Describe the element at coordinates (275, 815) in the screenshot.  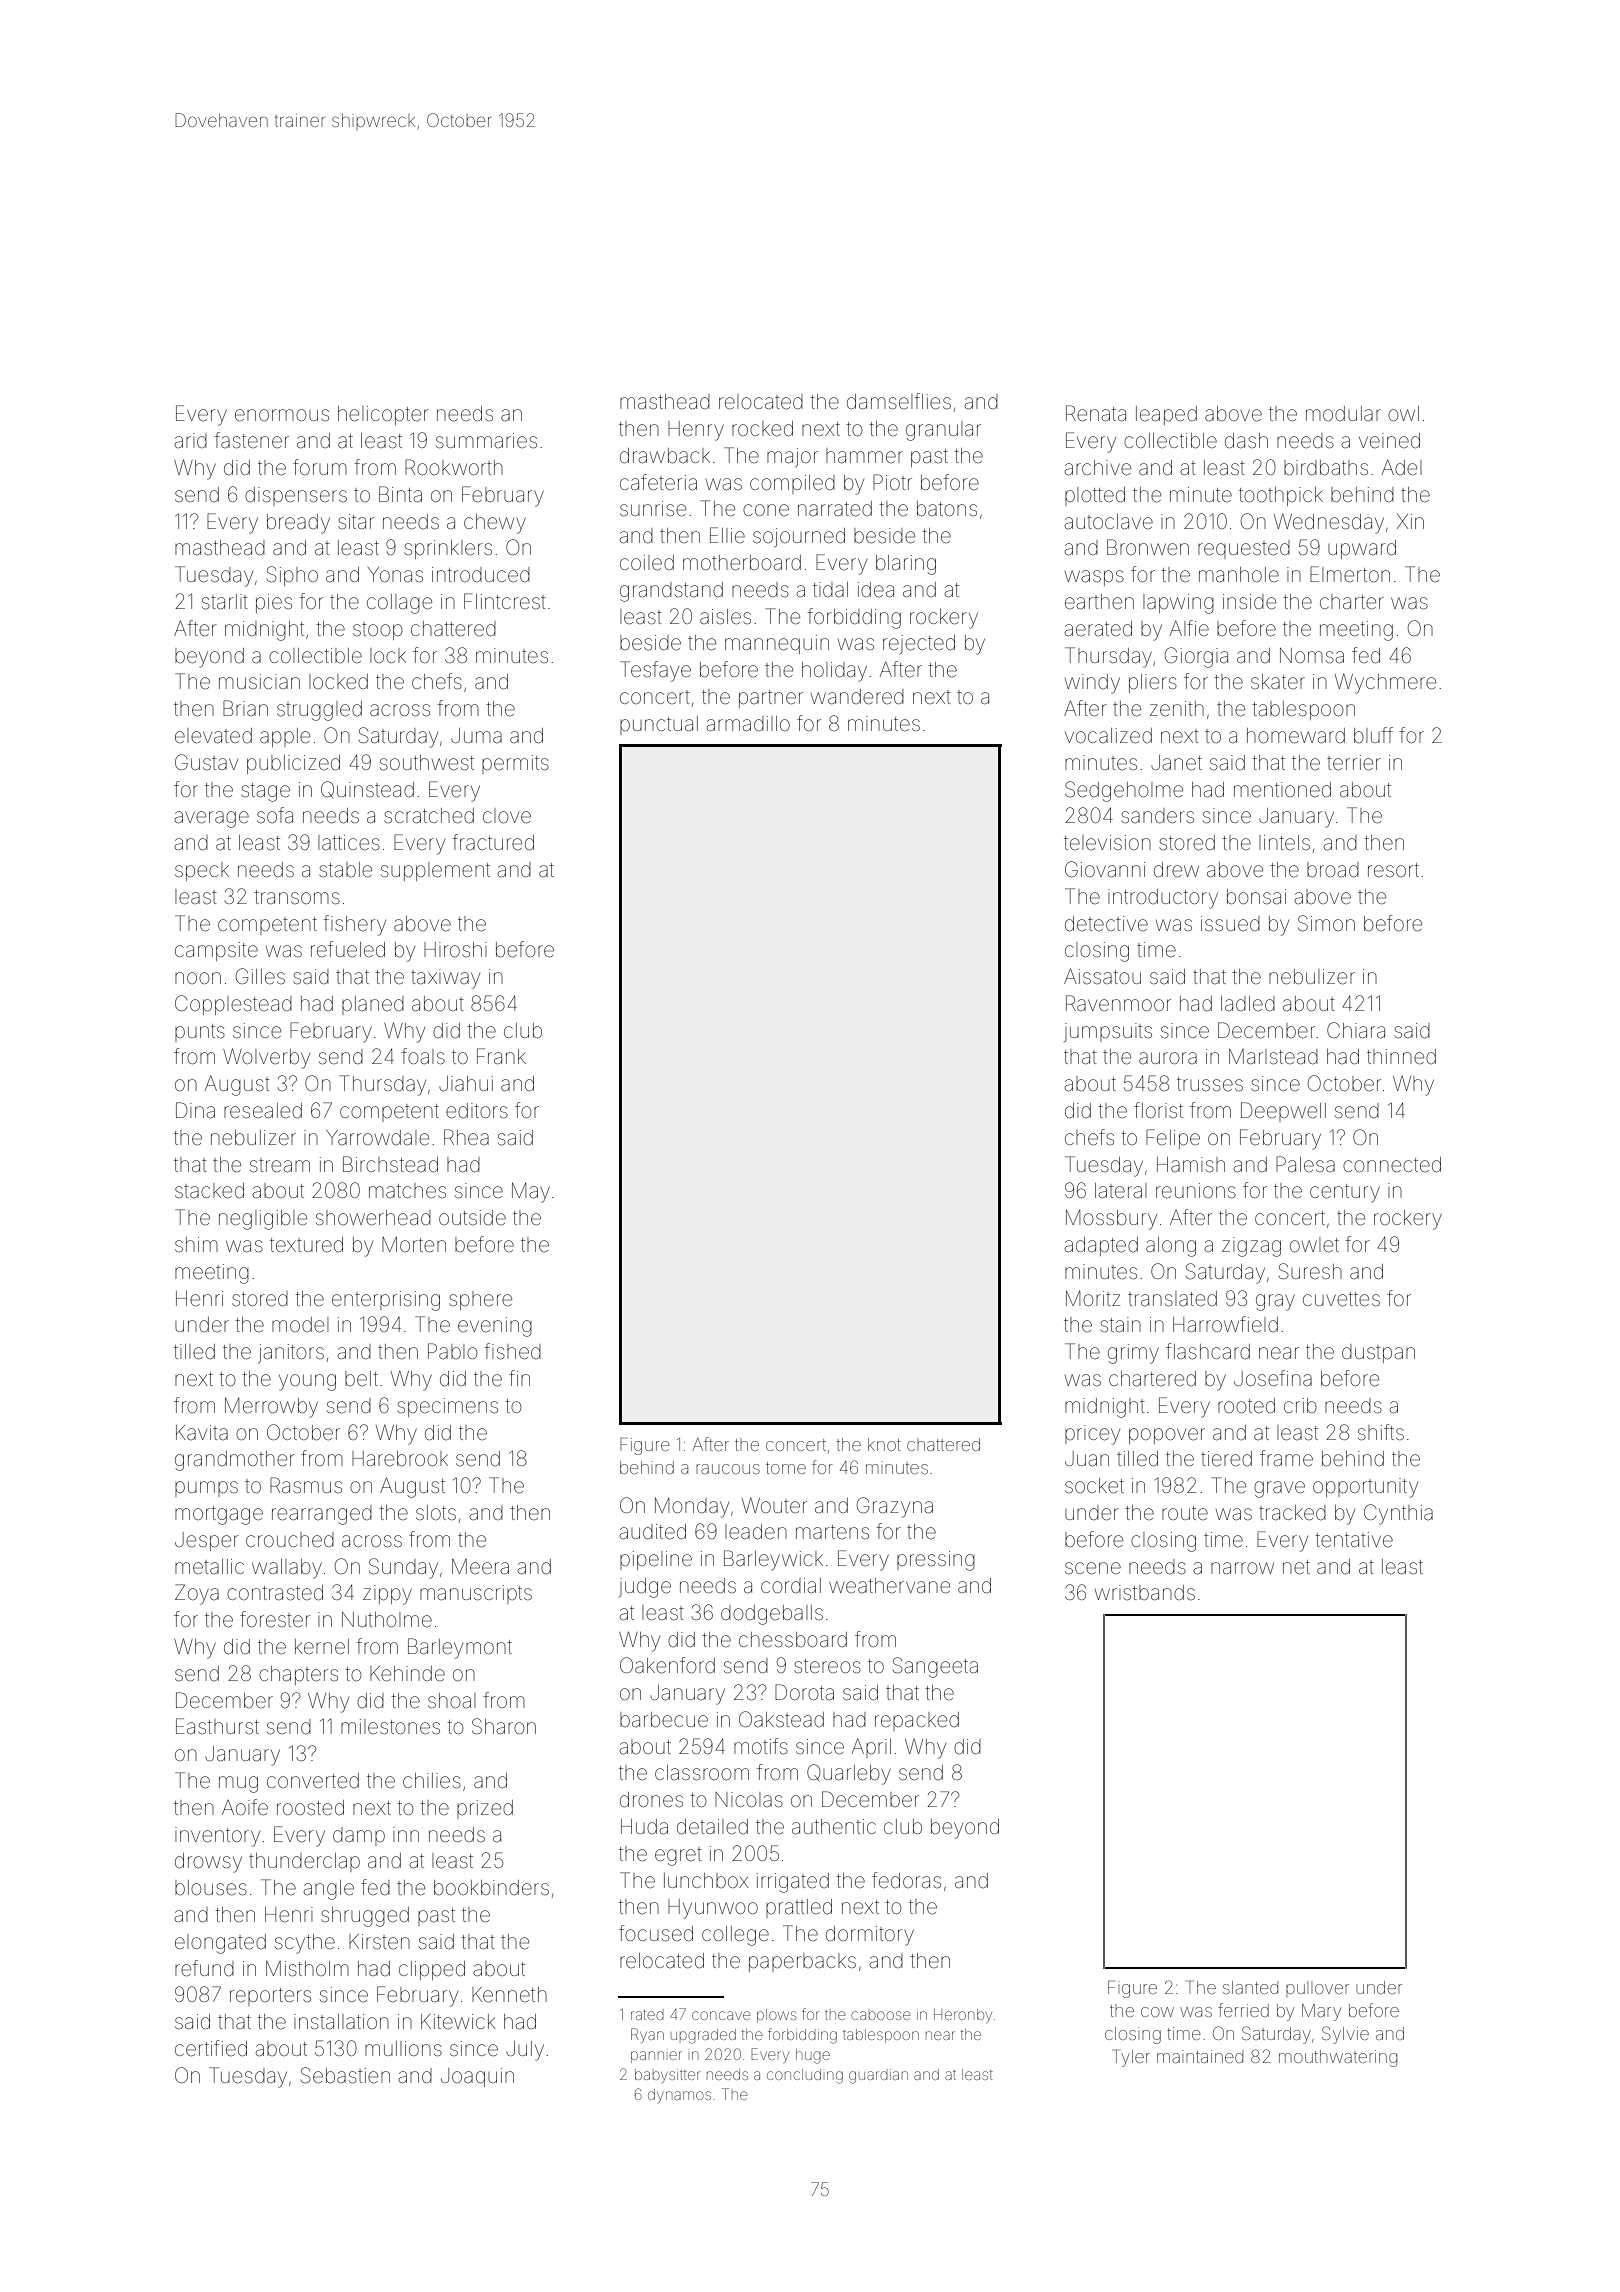
I see `sofa` at that location.
